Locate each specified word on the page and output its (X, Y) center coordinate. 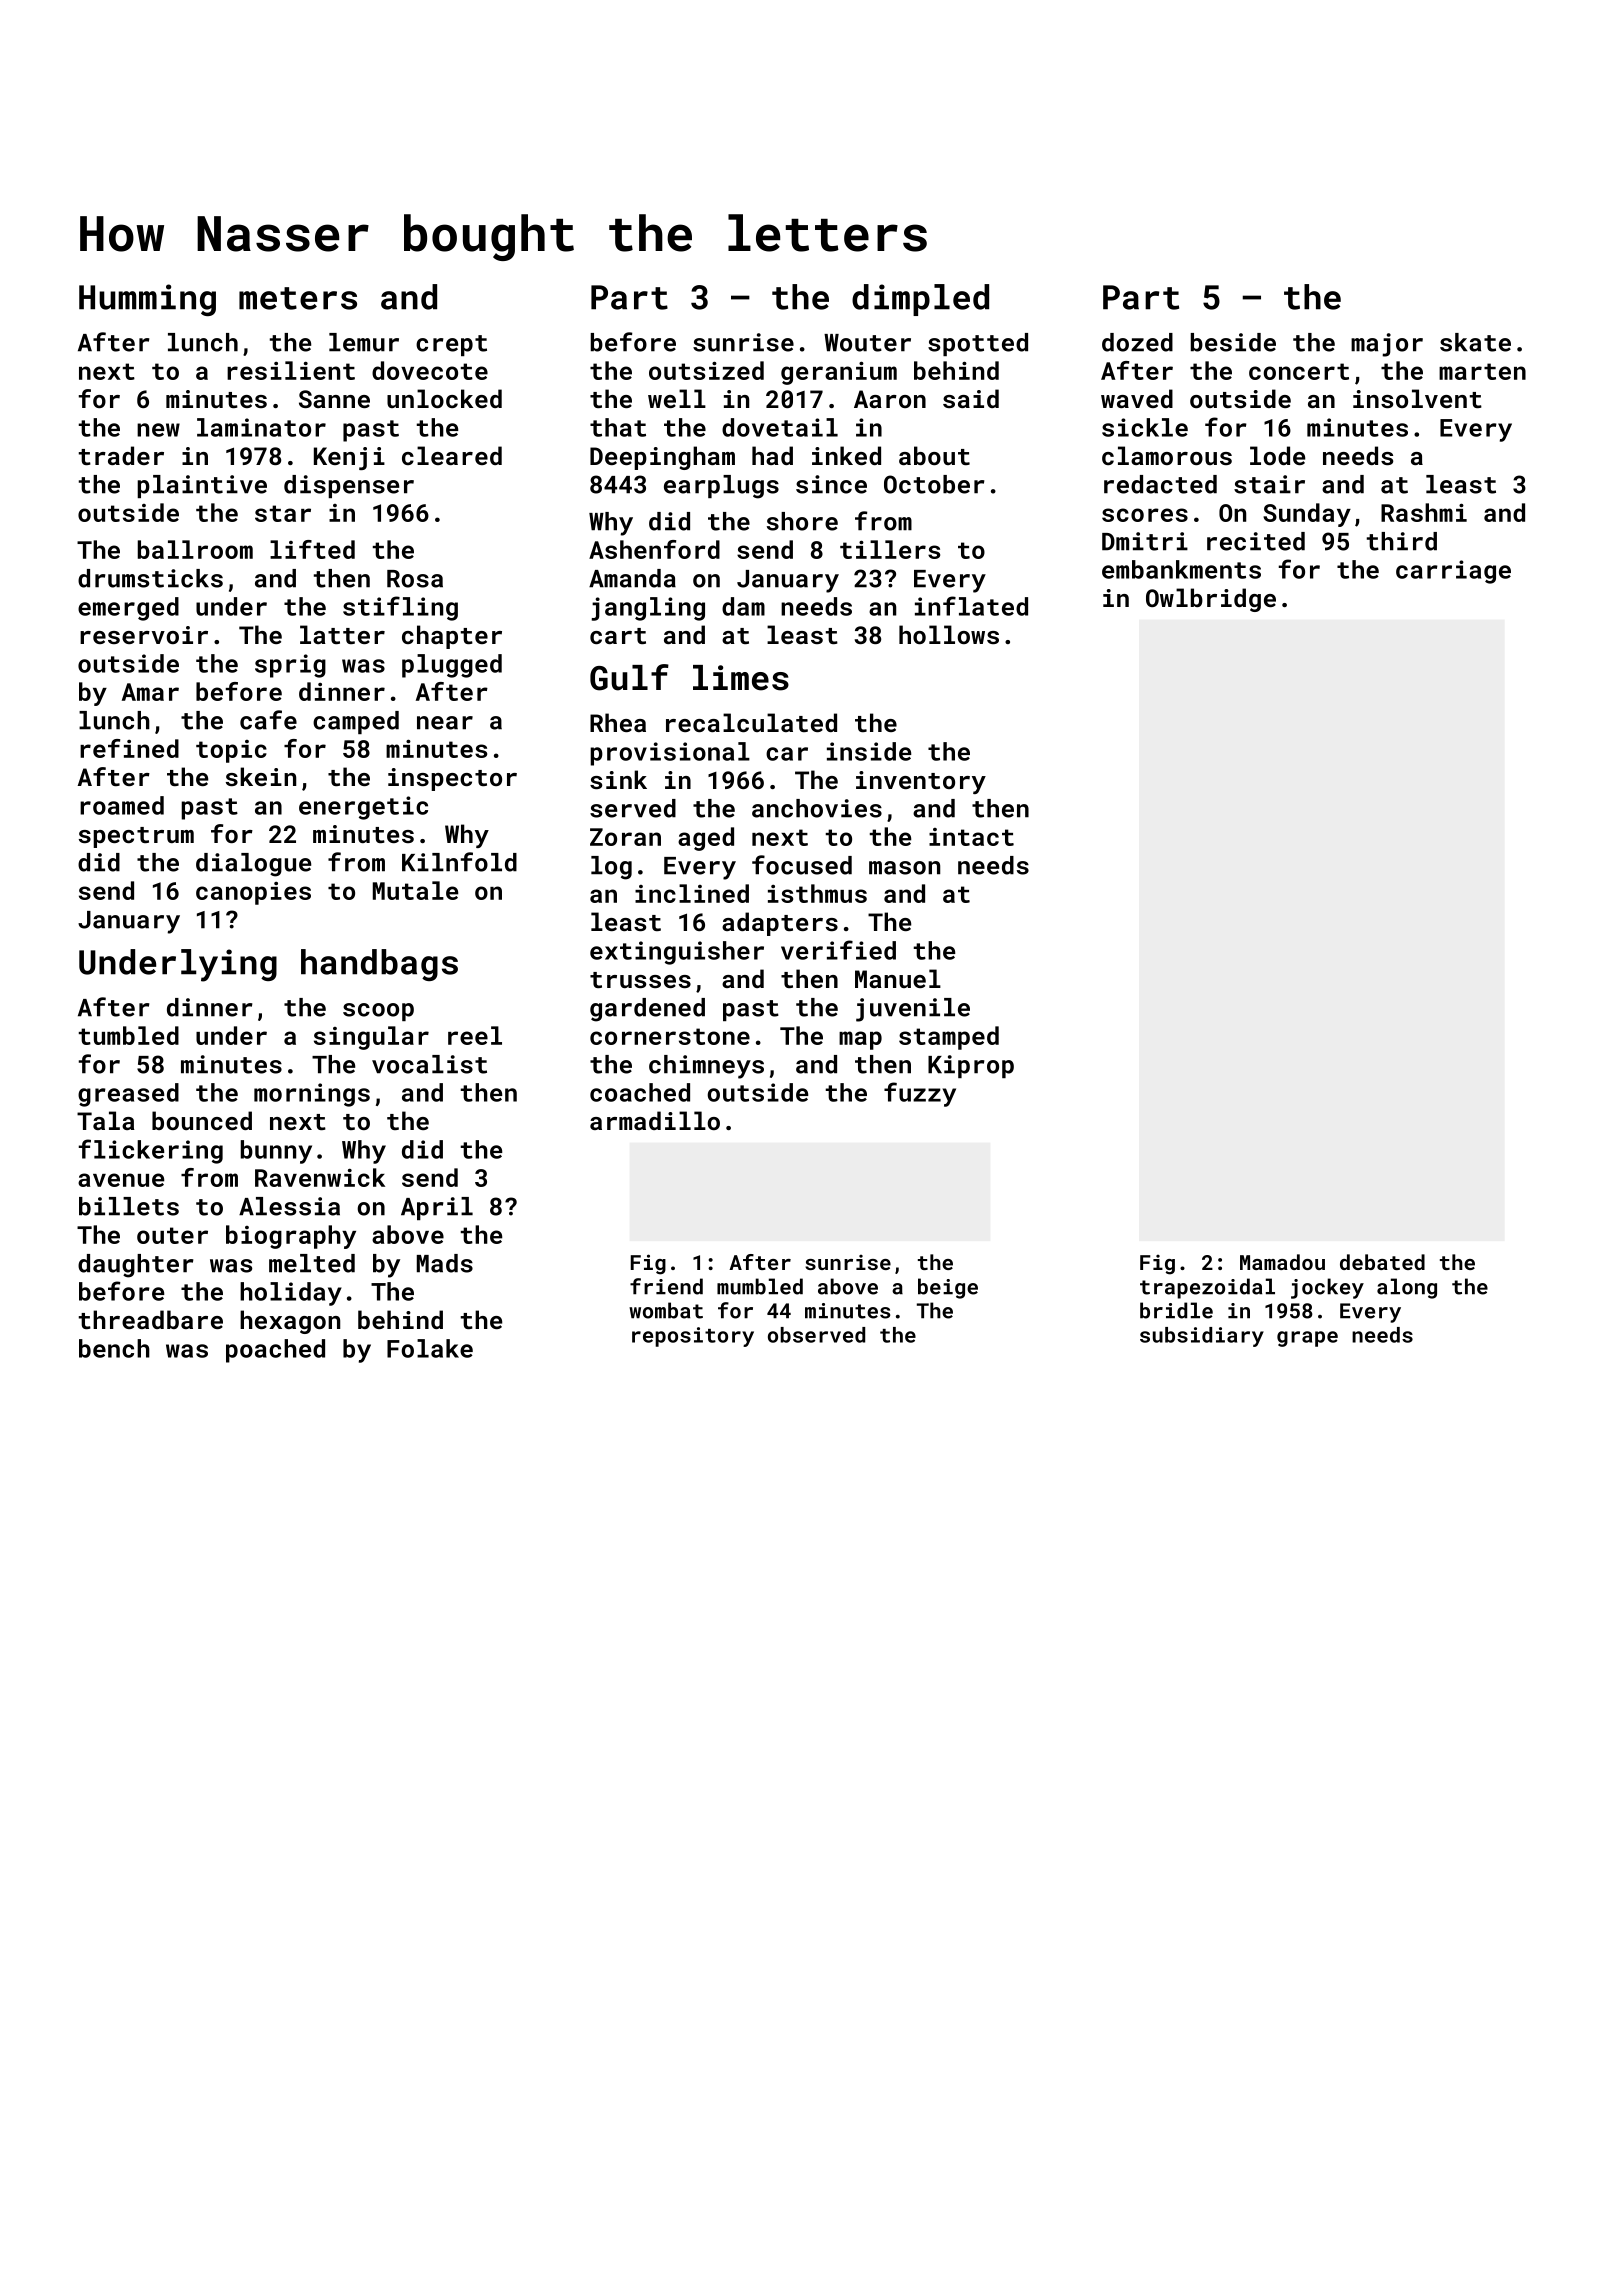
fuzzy (920, 1094)
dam (743, 606)
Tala (106, 1120)
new (158, 430)
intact (971, 837)
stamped (949, 1038)
